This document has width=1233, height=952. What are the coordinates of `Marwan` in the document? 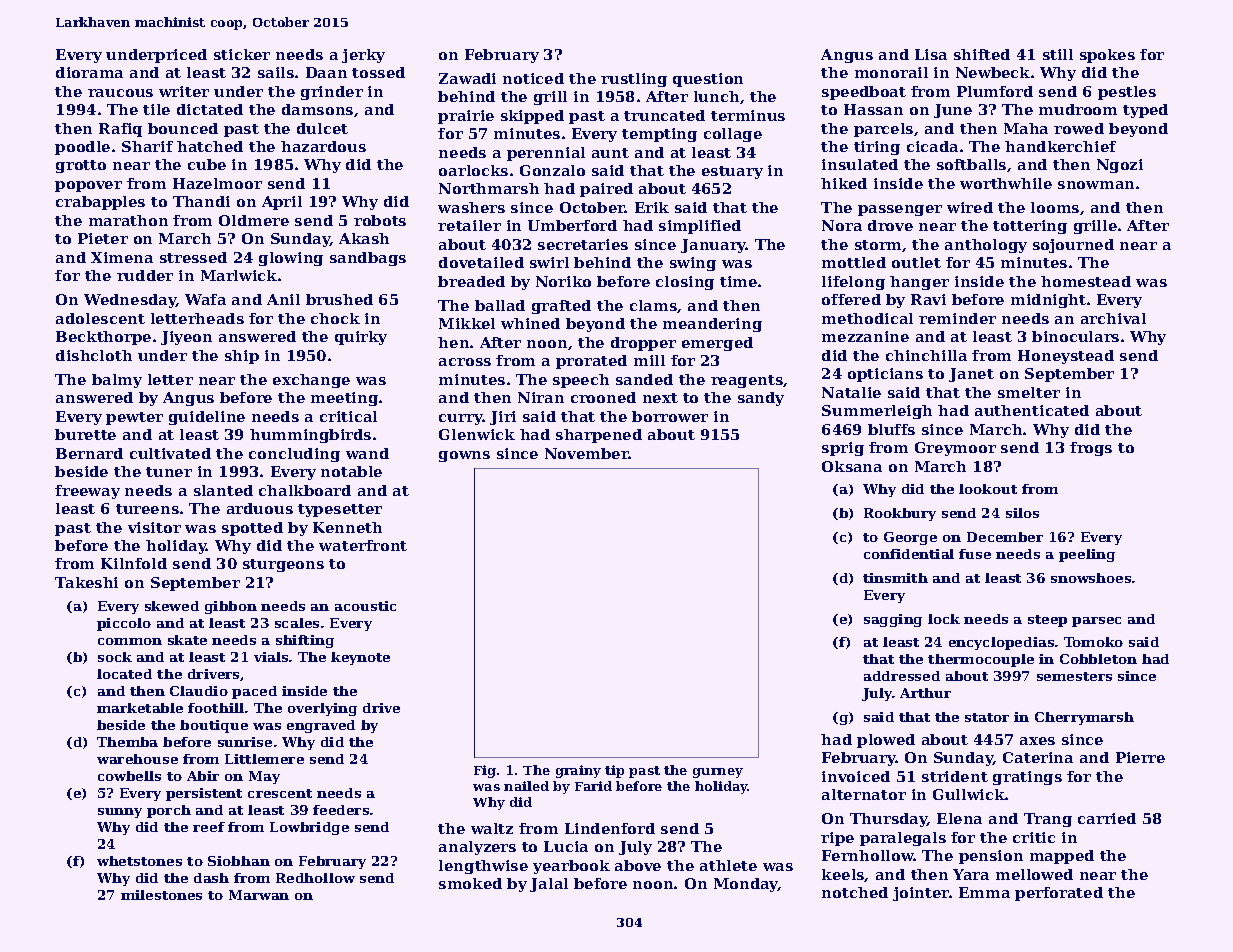 It's located at (259, 895).
